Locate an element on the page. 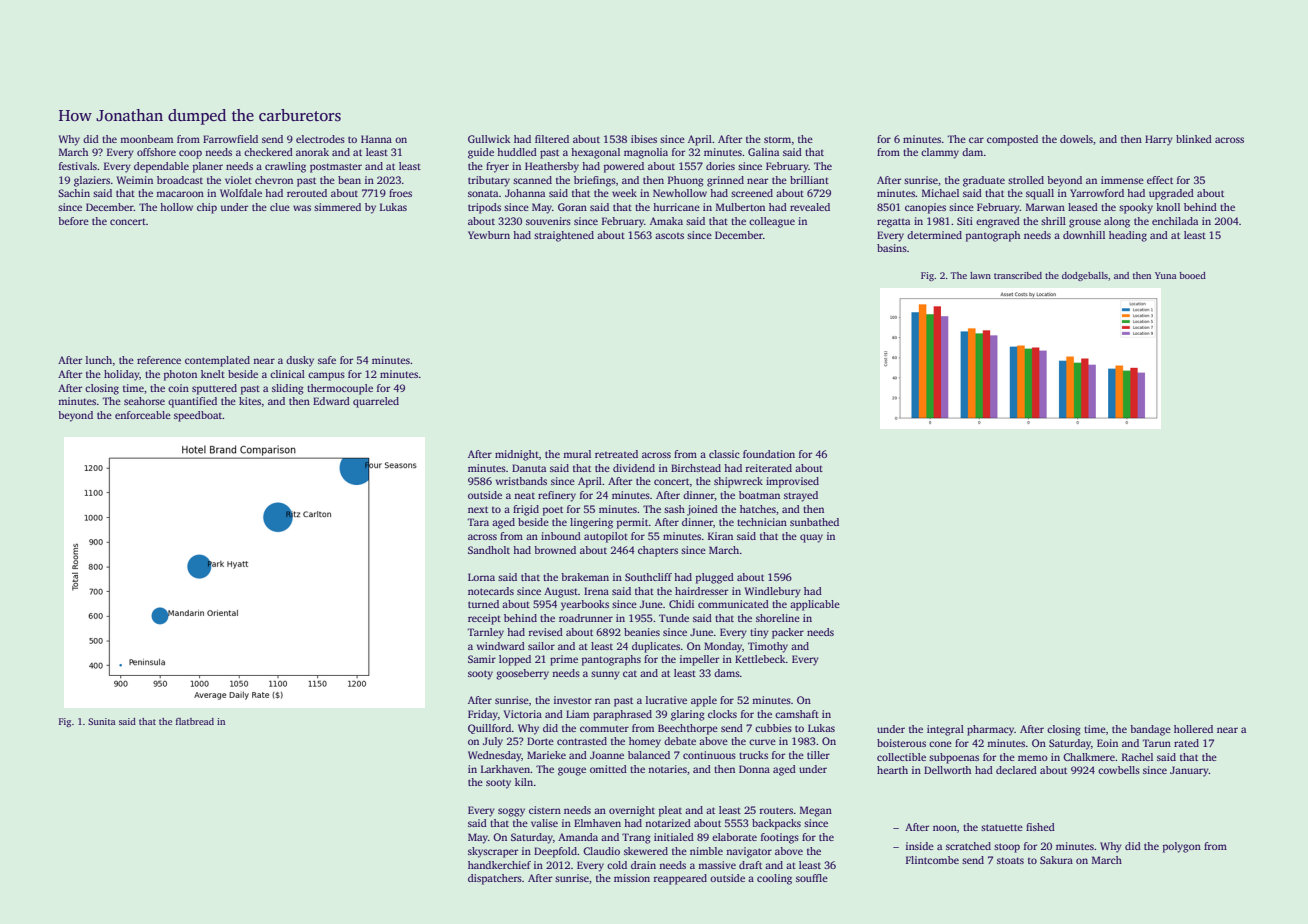 The width and height of the document is (1308, 924). spooky is located at coordinates (1136, 208).
